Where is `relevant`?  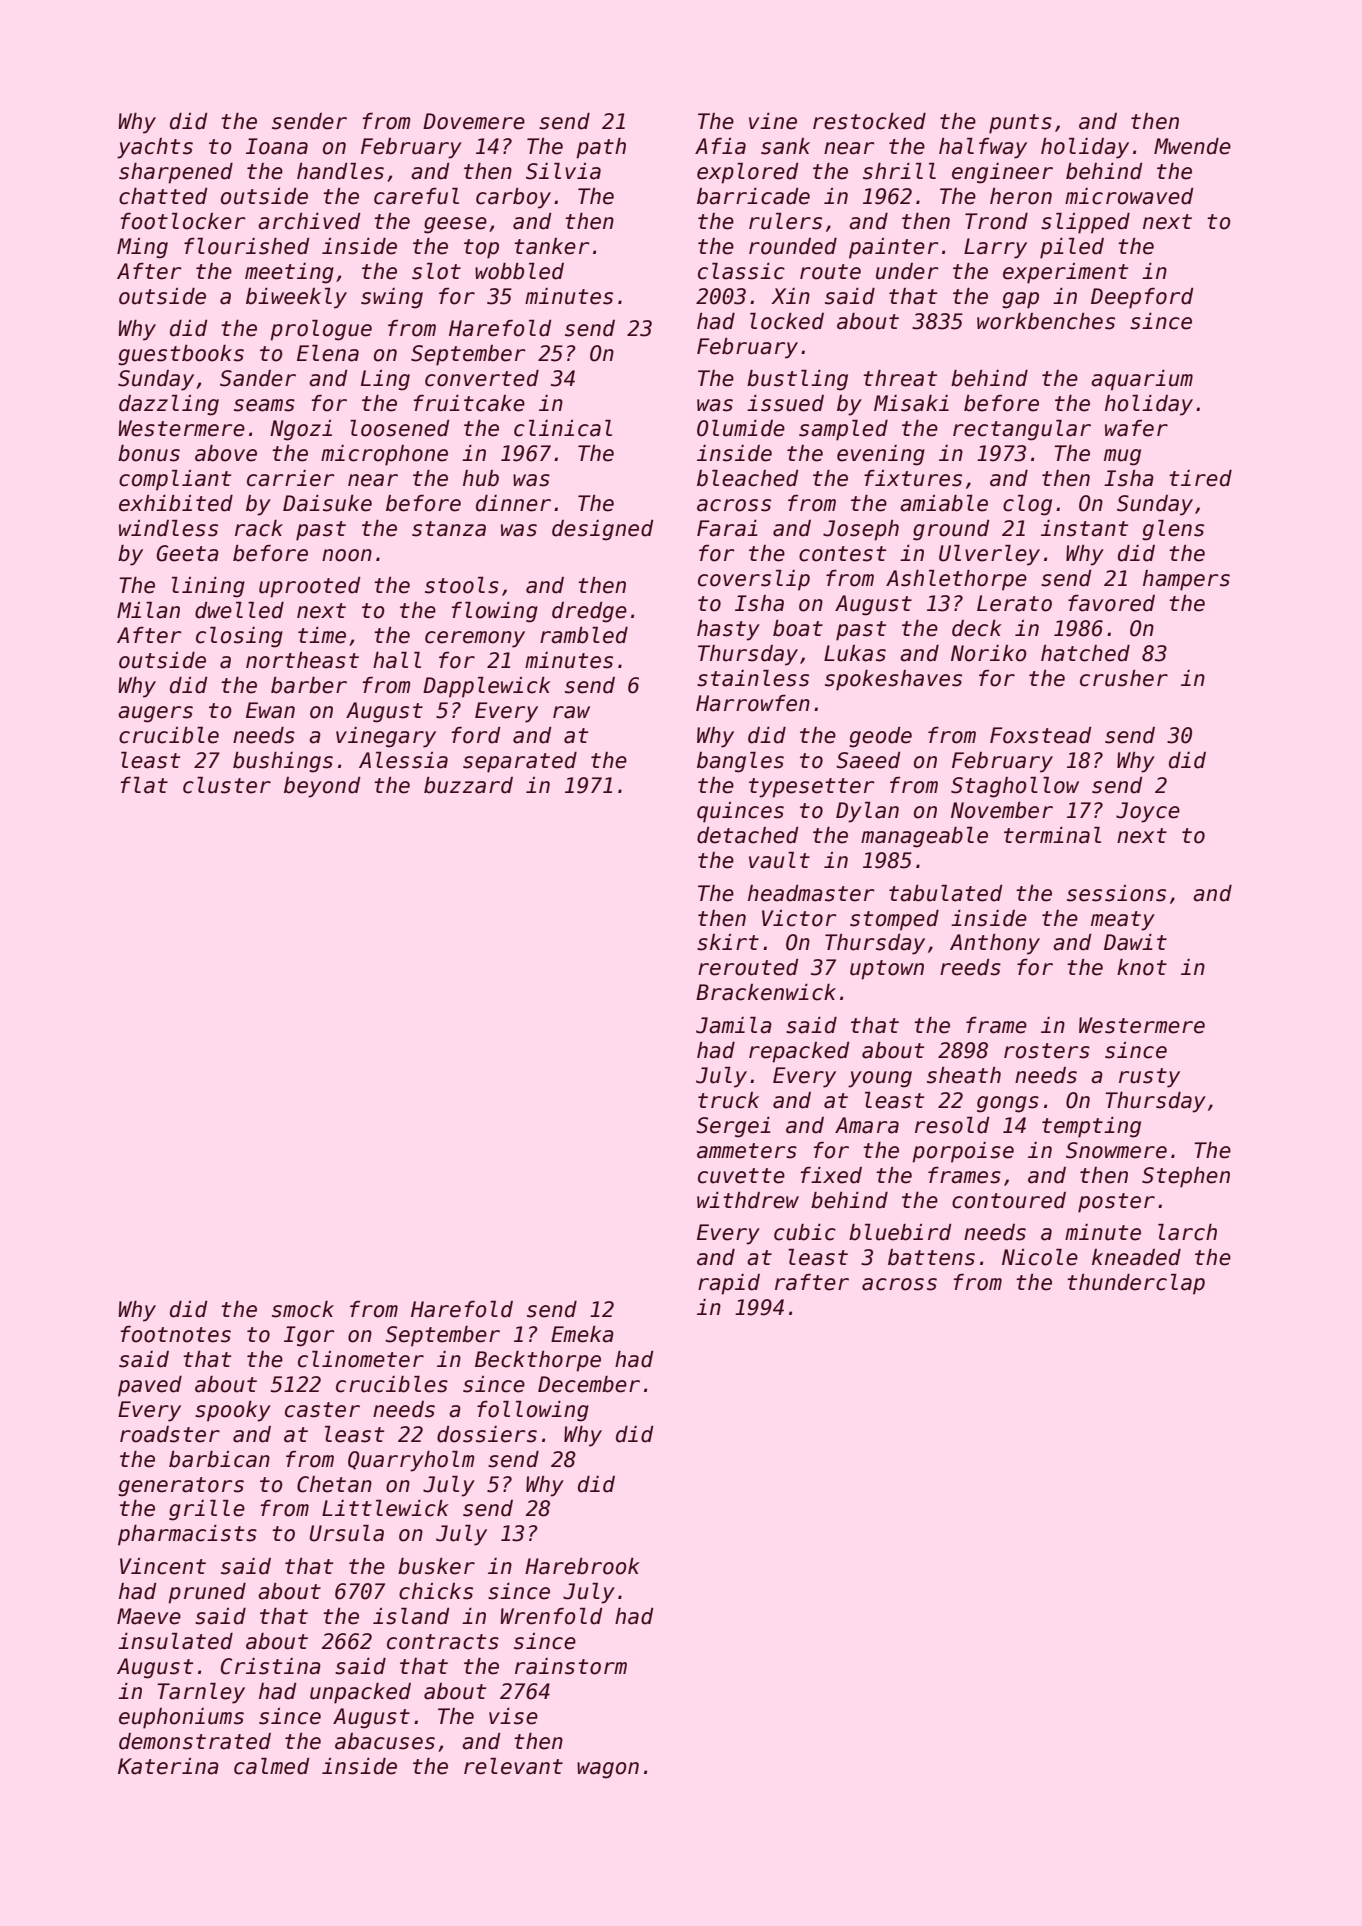
relevant is located at coordinates (513, 1766).
